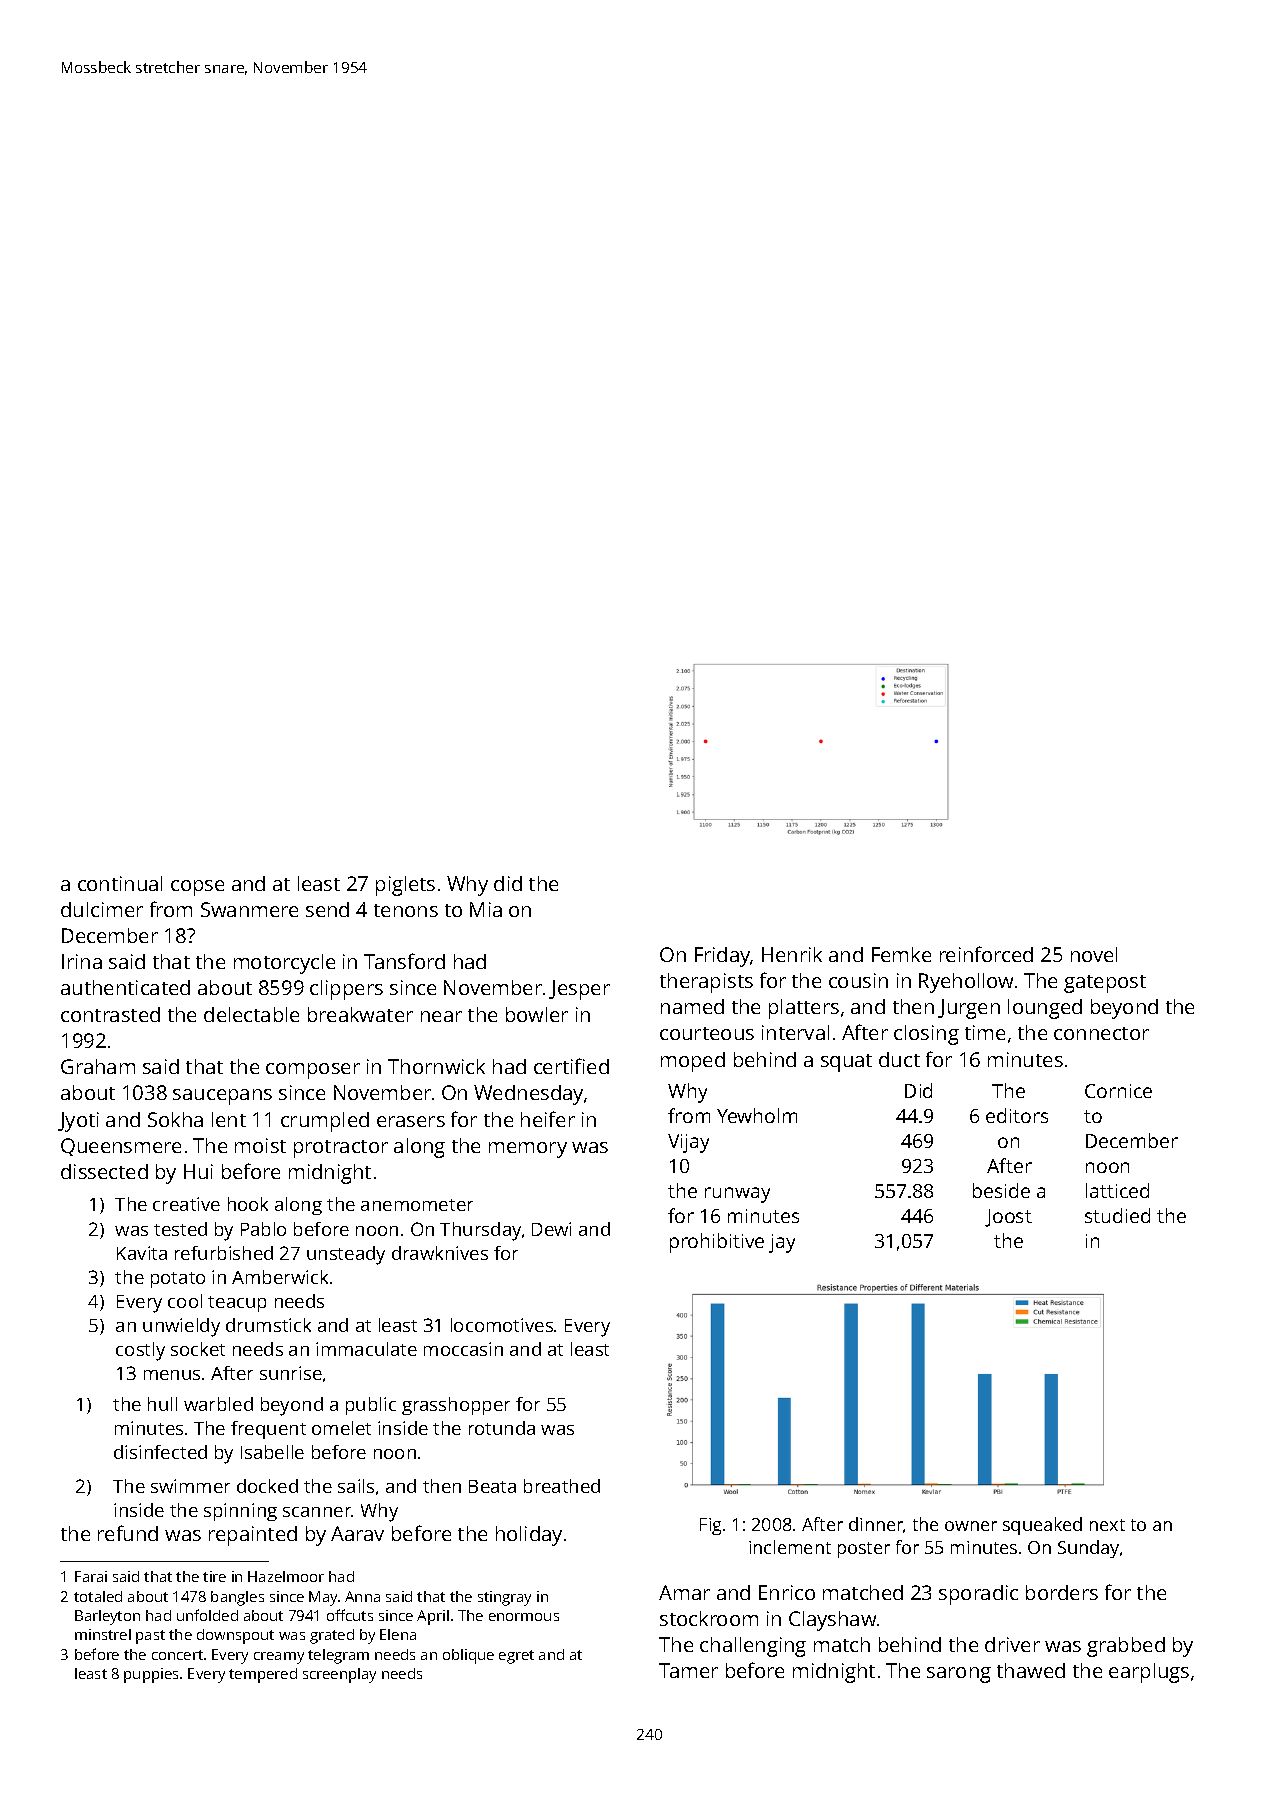 The image size is (1273, 1801). Describe the element at coordinates (417, 1205) in the screenshot. I see `anemometer` at that location.
